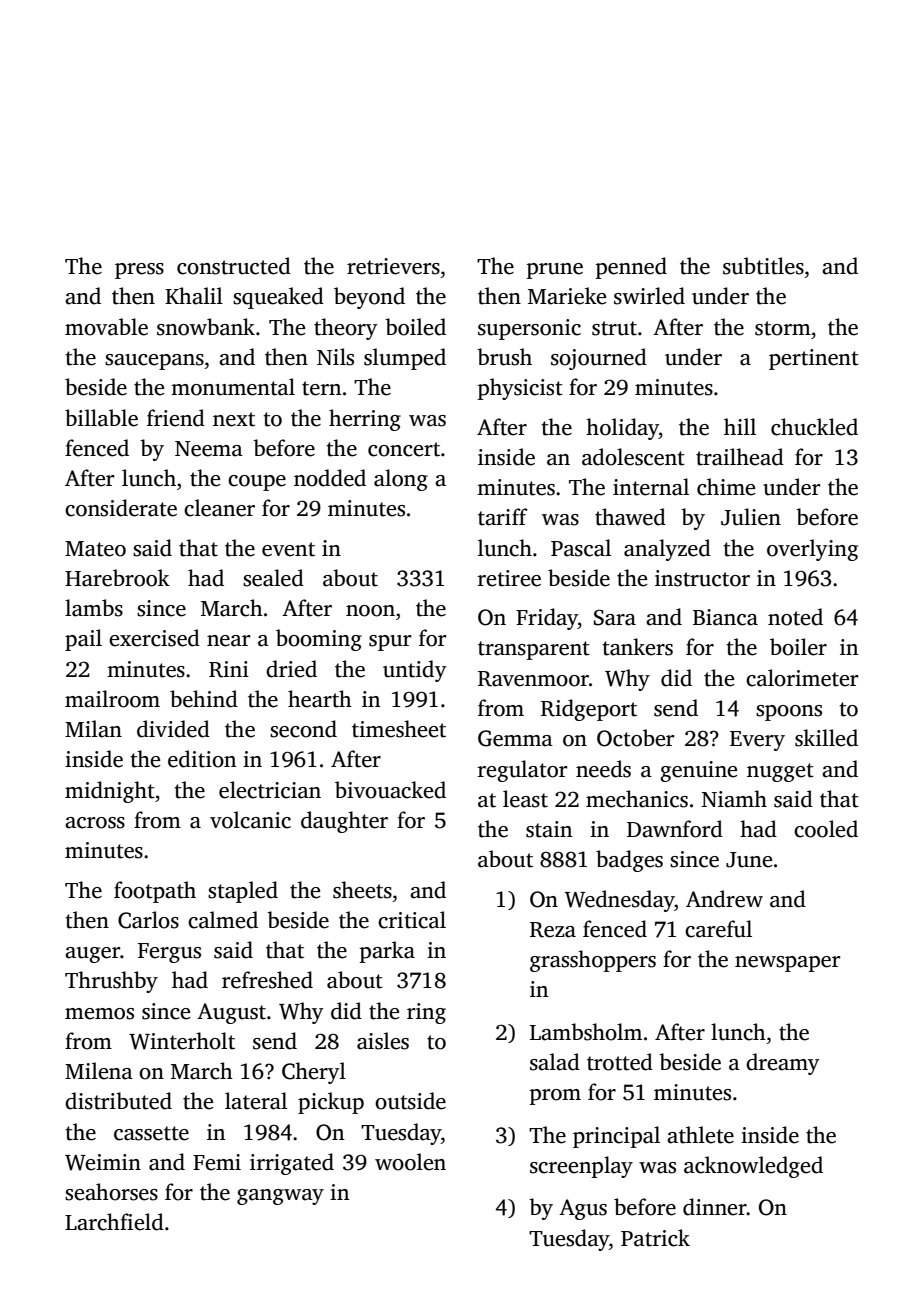  What do you see at coordinates (278, 298) in the image?
I see `squeaked` at bounding box center [278, 298].
